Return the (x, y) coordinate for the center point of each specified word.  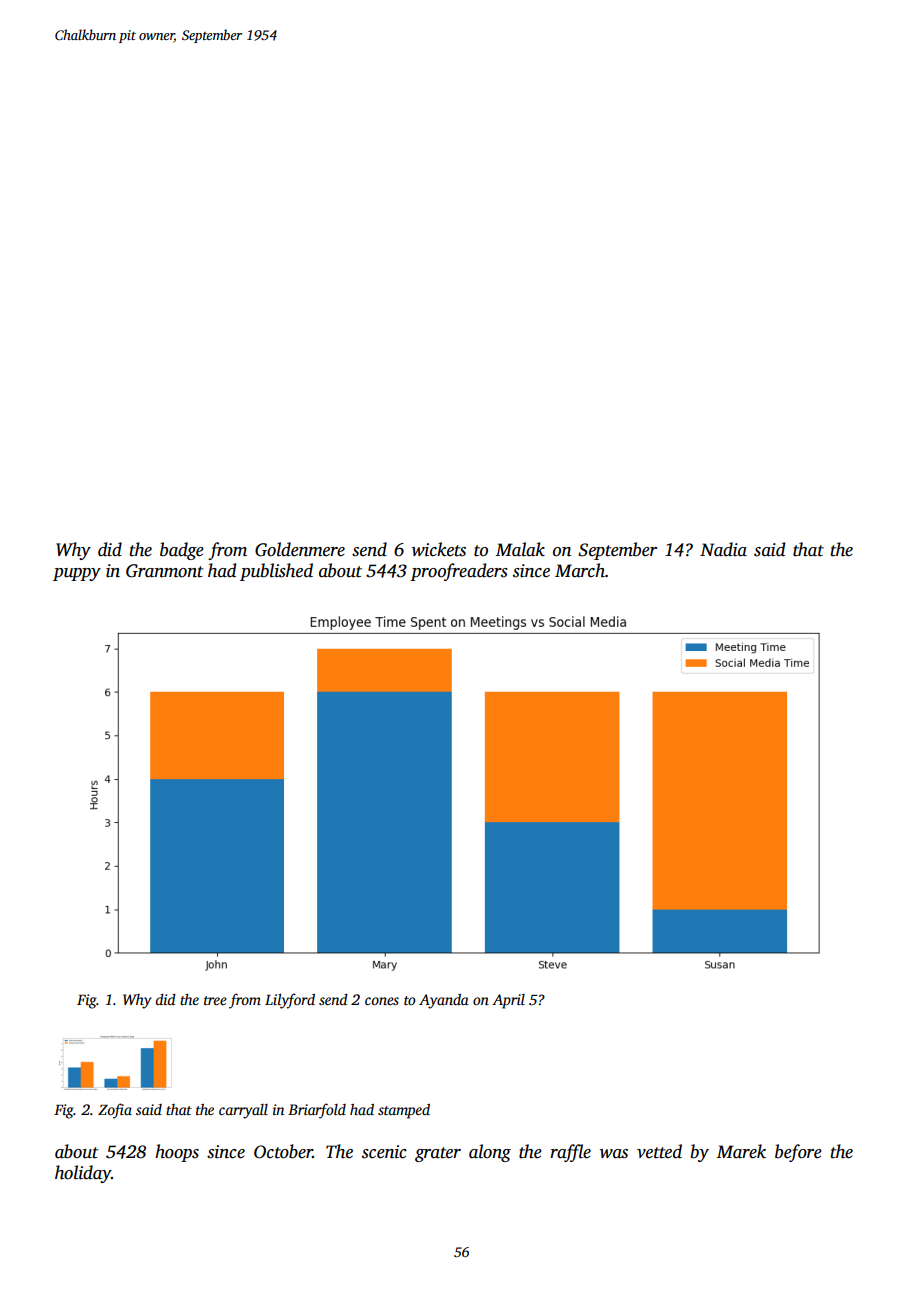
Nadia (723, 549)
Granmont (164, 571)
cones (382, 1001)
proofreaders (459, 572)
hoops (177, 1153)
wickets (439, 549)
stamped (404, 1111)
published (276, 572)
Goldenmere (300, 549)
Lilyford (290, 1001)
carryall (243, 1111)
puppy (77, 574)
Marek (741, 1151)
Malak (520, 549)
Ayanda (444, 1001)
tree (215, 1000)
